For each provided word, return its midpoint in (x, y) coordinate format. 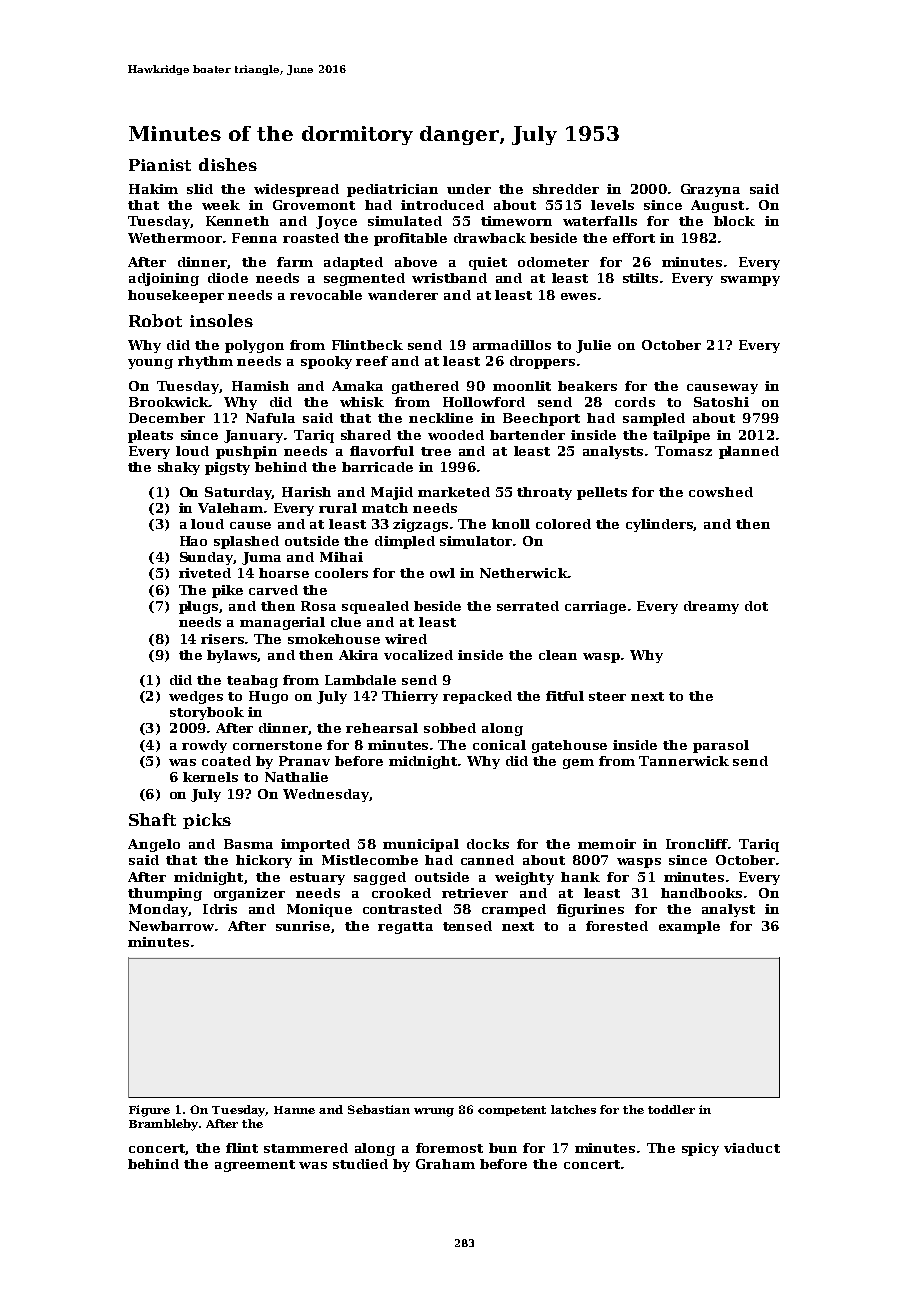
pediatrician (392, 190)
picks (207, 821)
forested (617, 926)
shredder (566, 189)
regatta (405, 928)
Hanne (294, 1110)
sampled (654, 419)
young (150, 364)
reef (372, 361)
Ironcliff (697, 844)
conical (499, 745)
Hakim (153, 189)
